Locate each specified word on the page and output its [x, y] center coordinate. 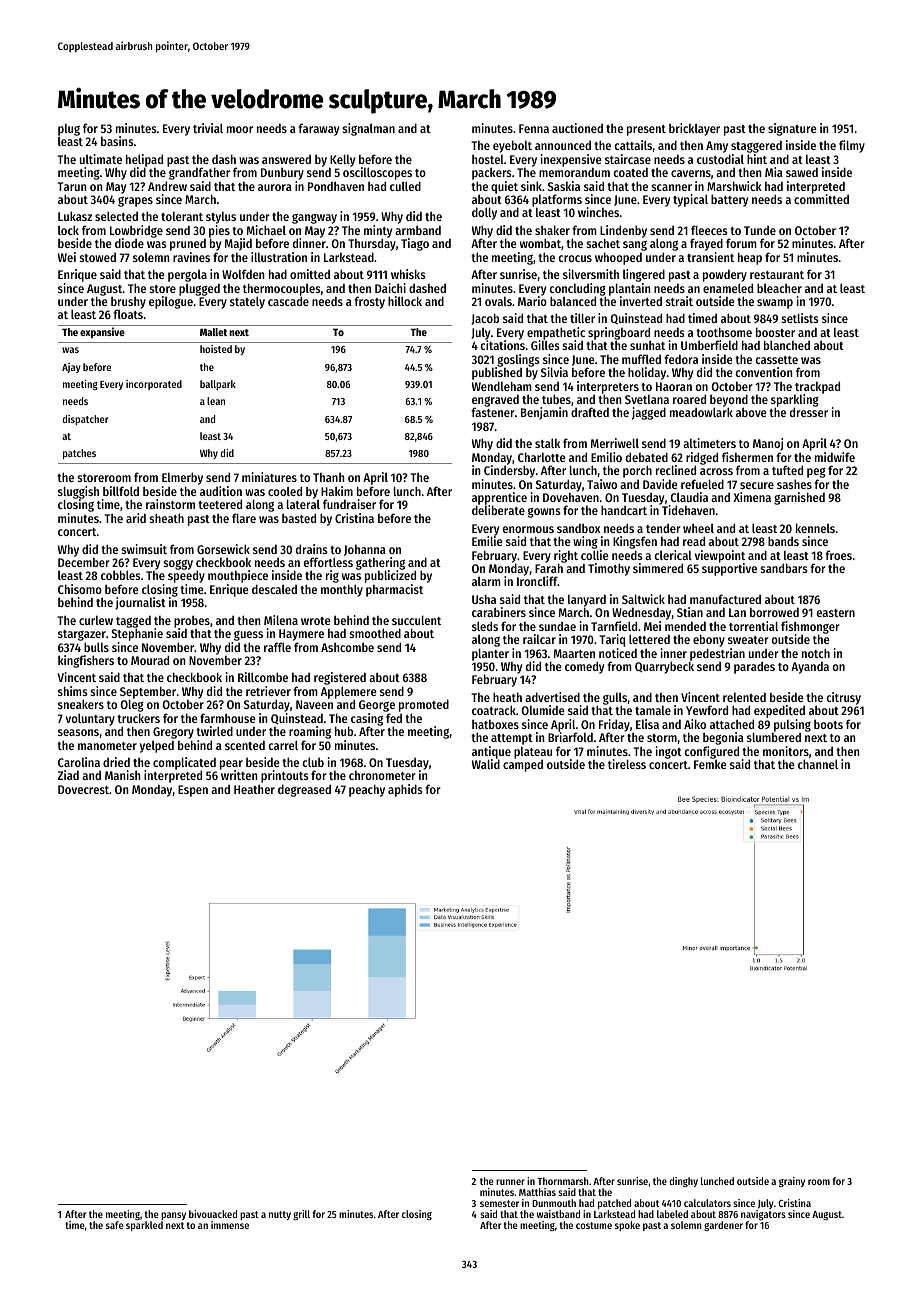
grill [301, 1215]
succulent [416, 620]
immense [230, 1225]
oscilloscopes [377, 173]
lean [216, 401]
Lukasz [75, 216]
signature [792, 129]
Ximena [752, 497]
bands [783, 541]
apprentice [499, 499]
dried [116, 762]
